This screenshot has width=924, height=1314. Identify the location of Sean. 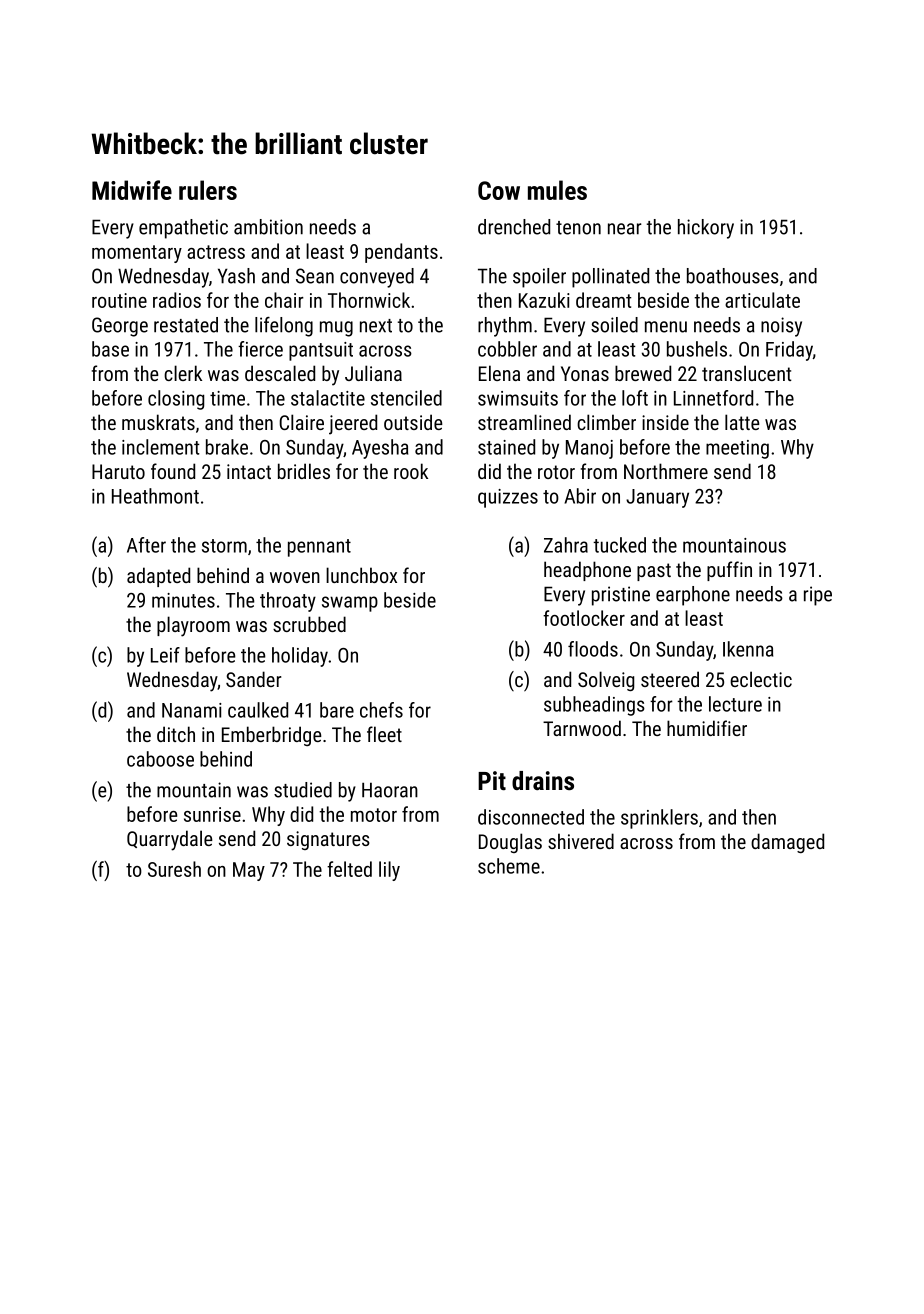
(315, 276).
